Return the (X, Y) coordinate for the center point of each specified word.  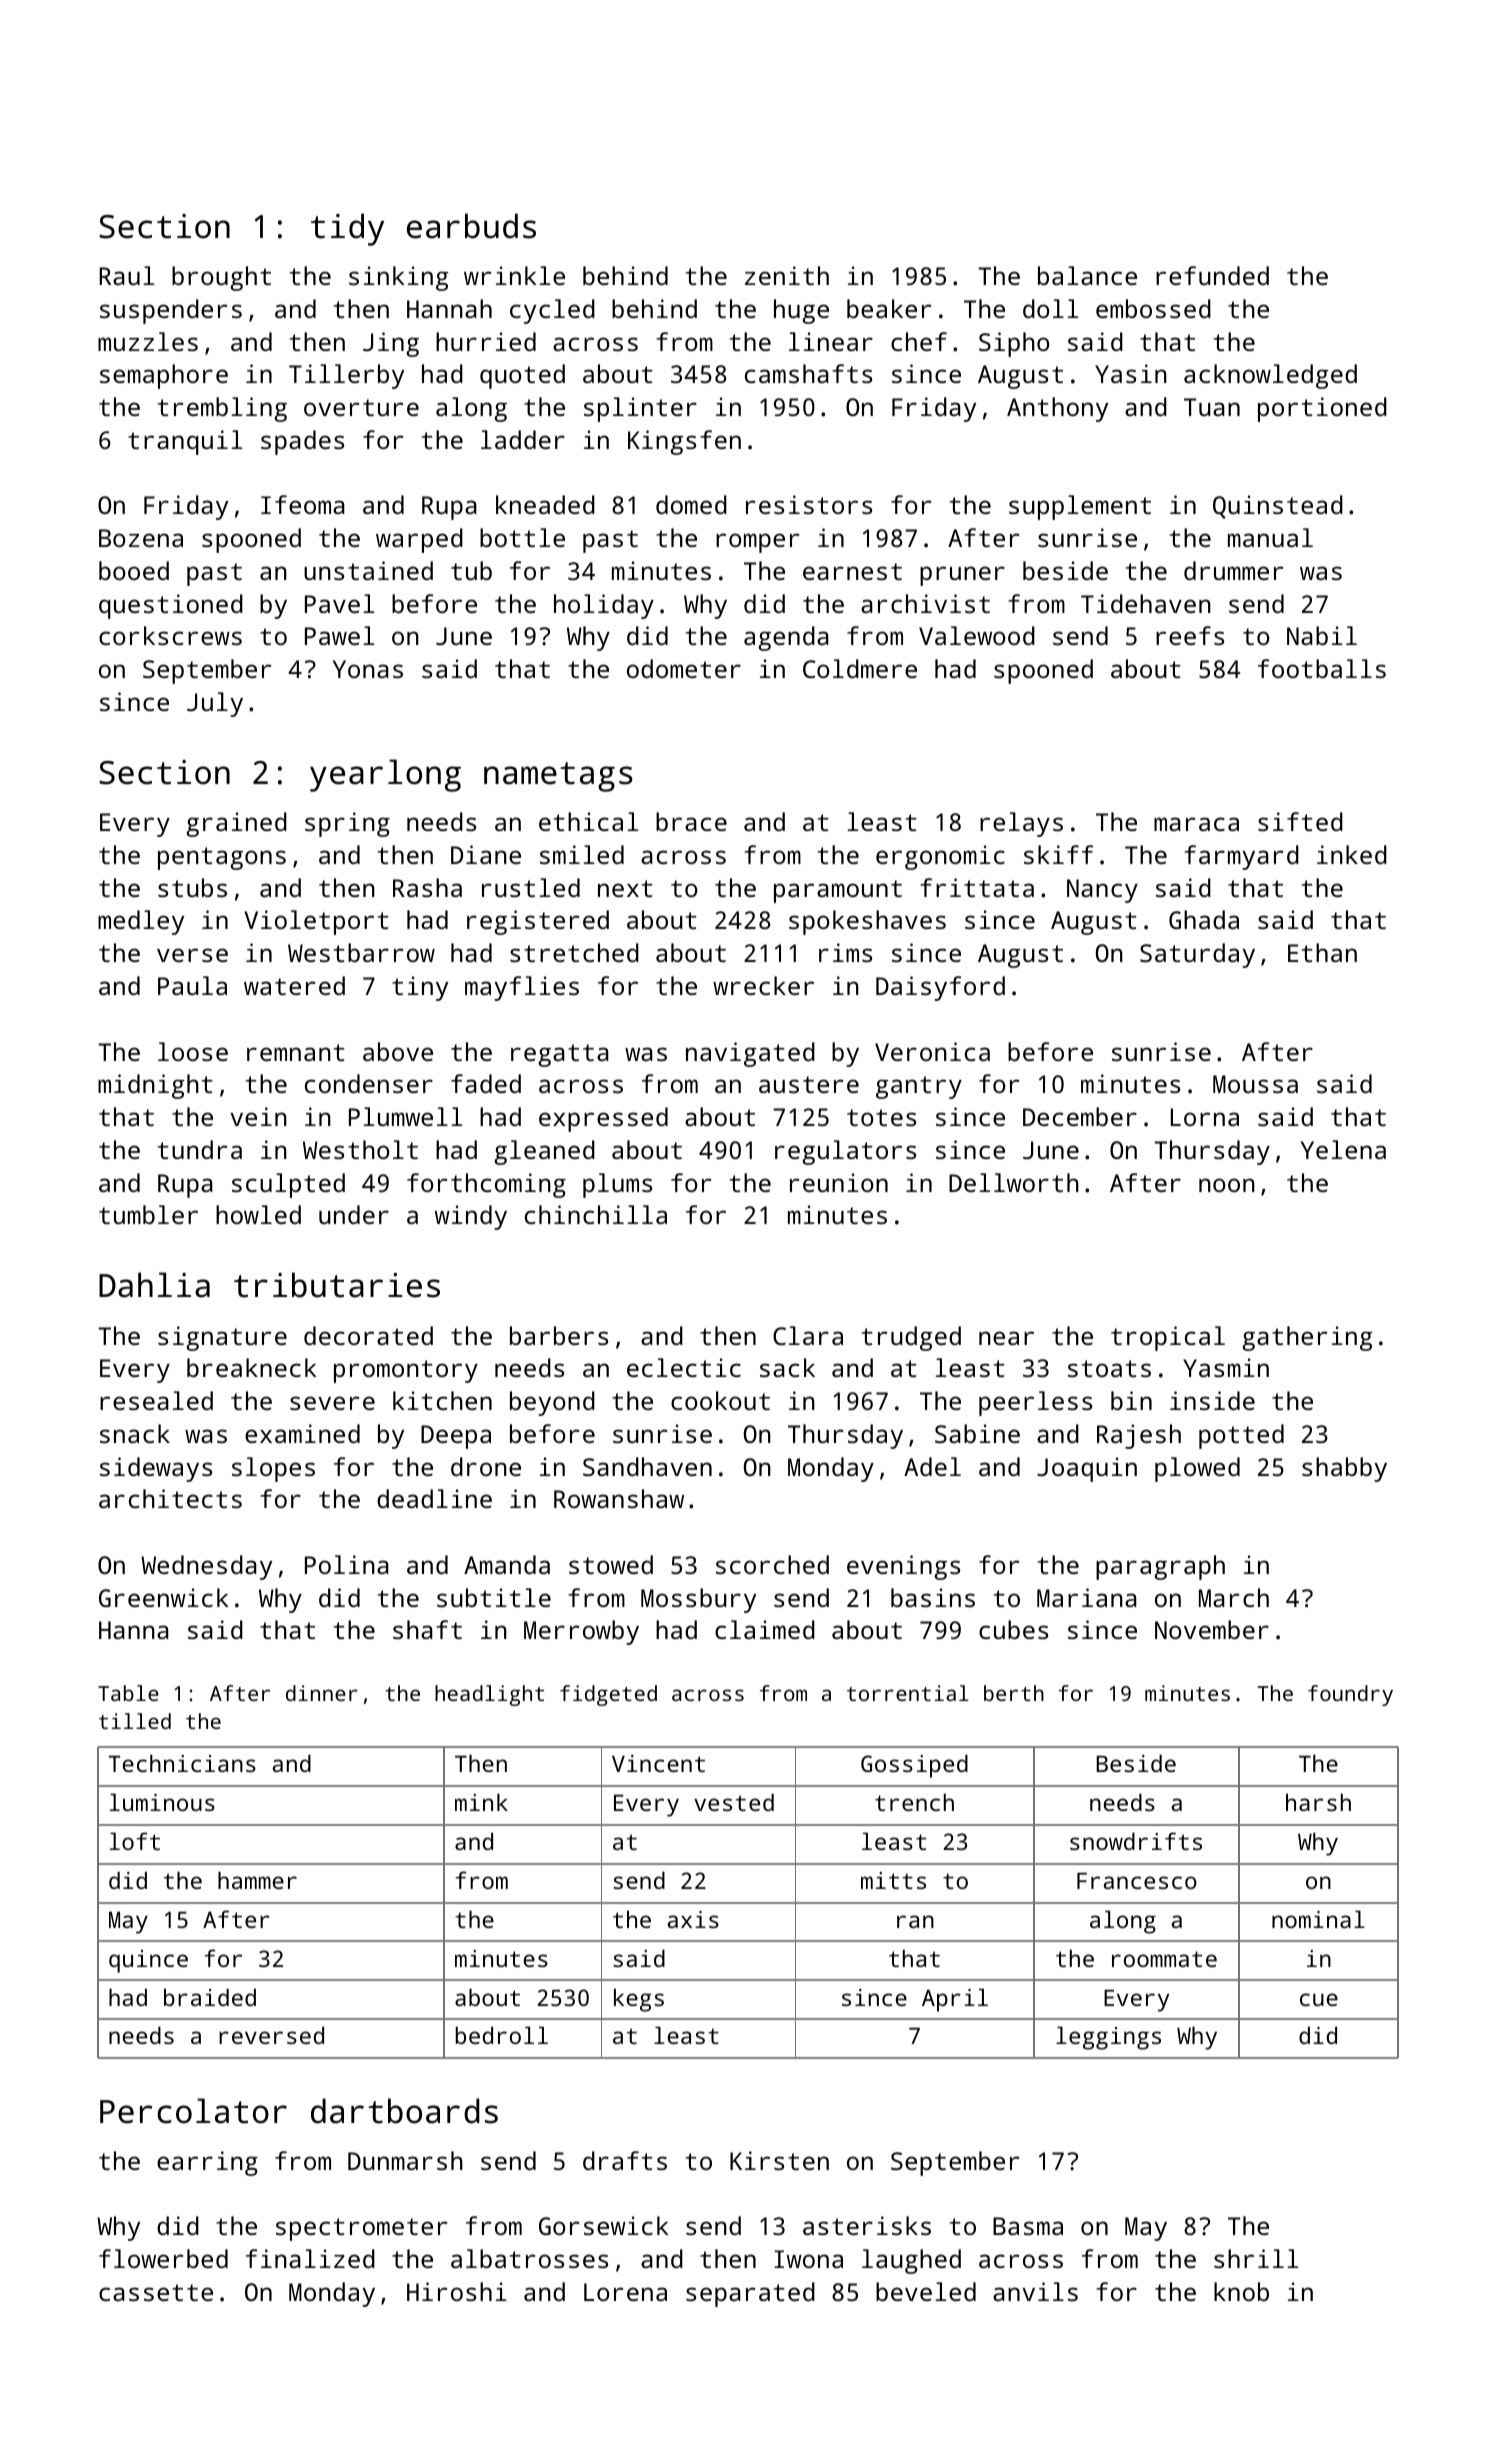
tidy (347, 229)
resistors (809, 504)
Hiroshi (457, 2291)
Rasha (427, 887)
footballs (1322, 668)
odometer (684, 668)
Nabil (1322, 635)
